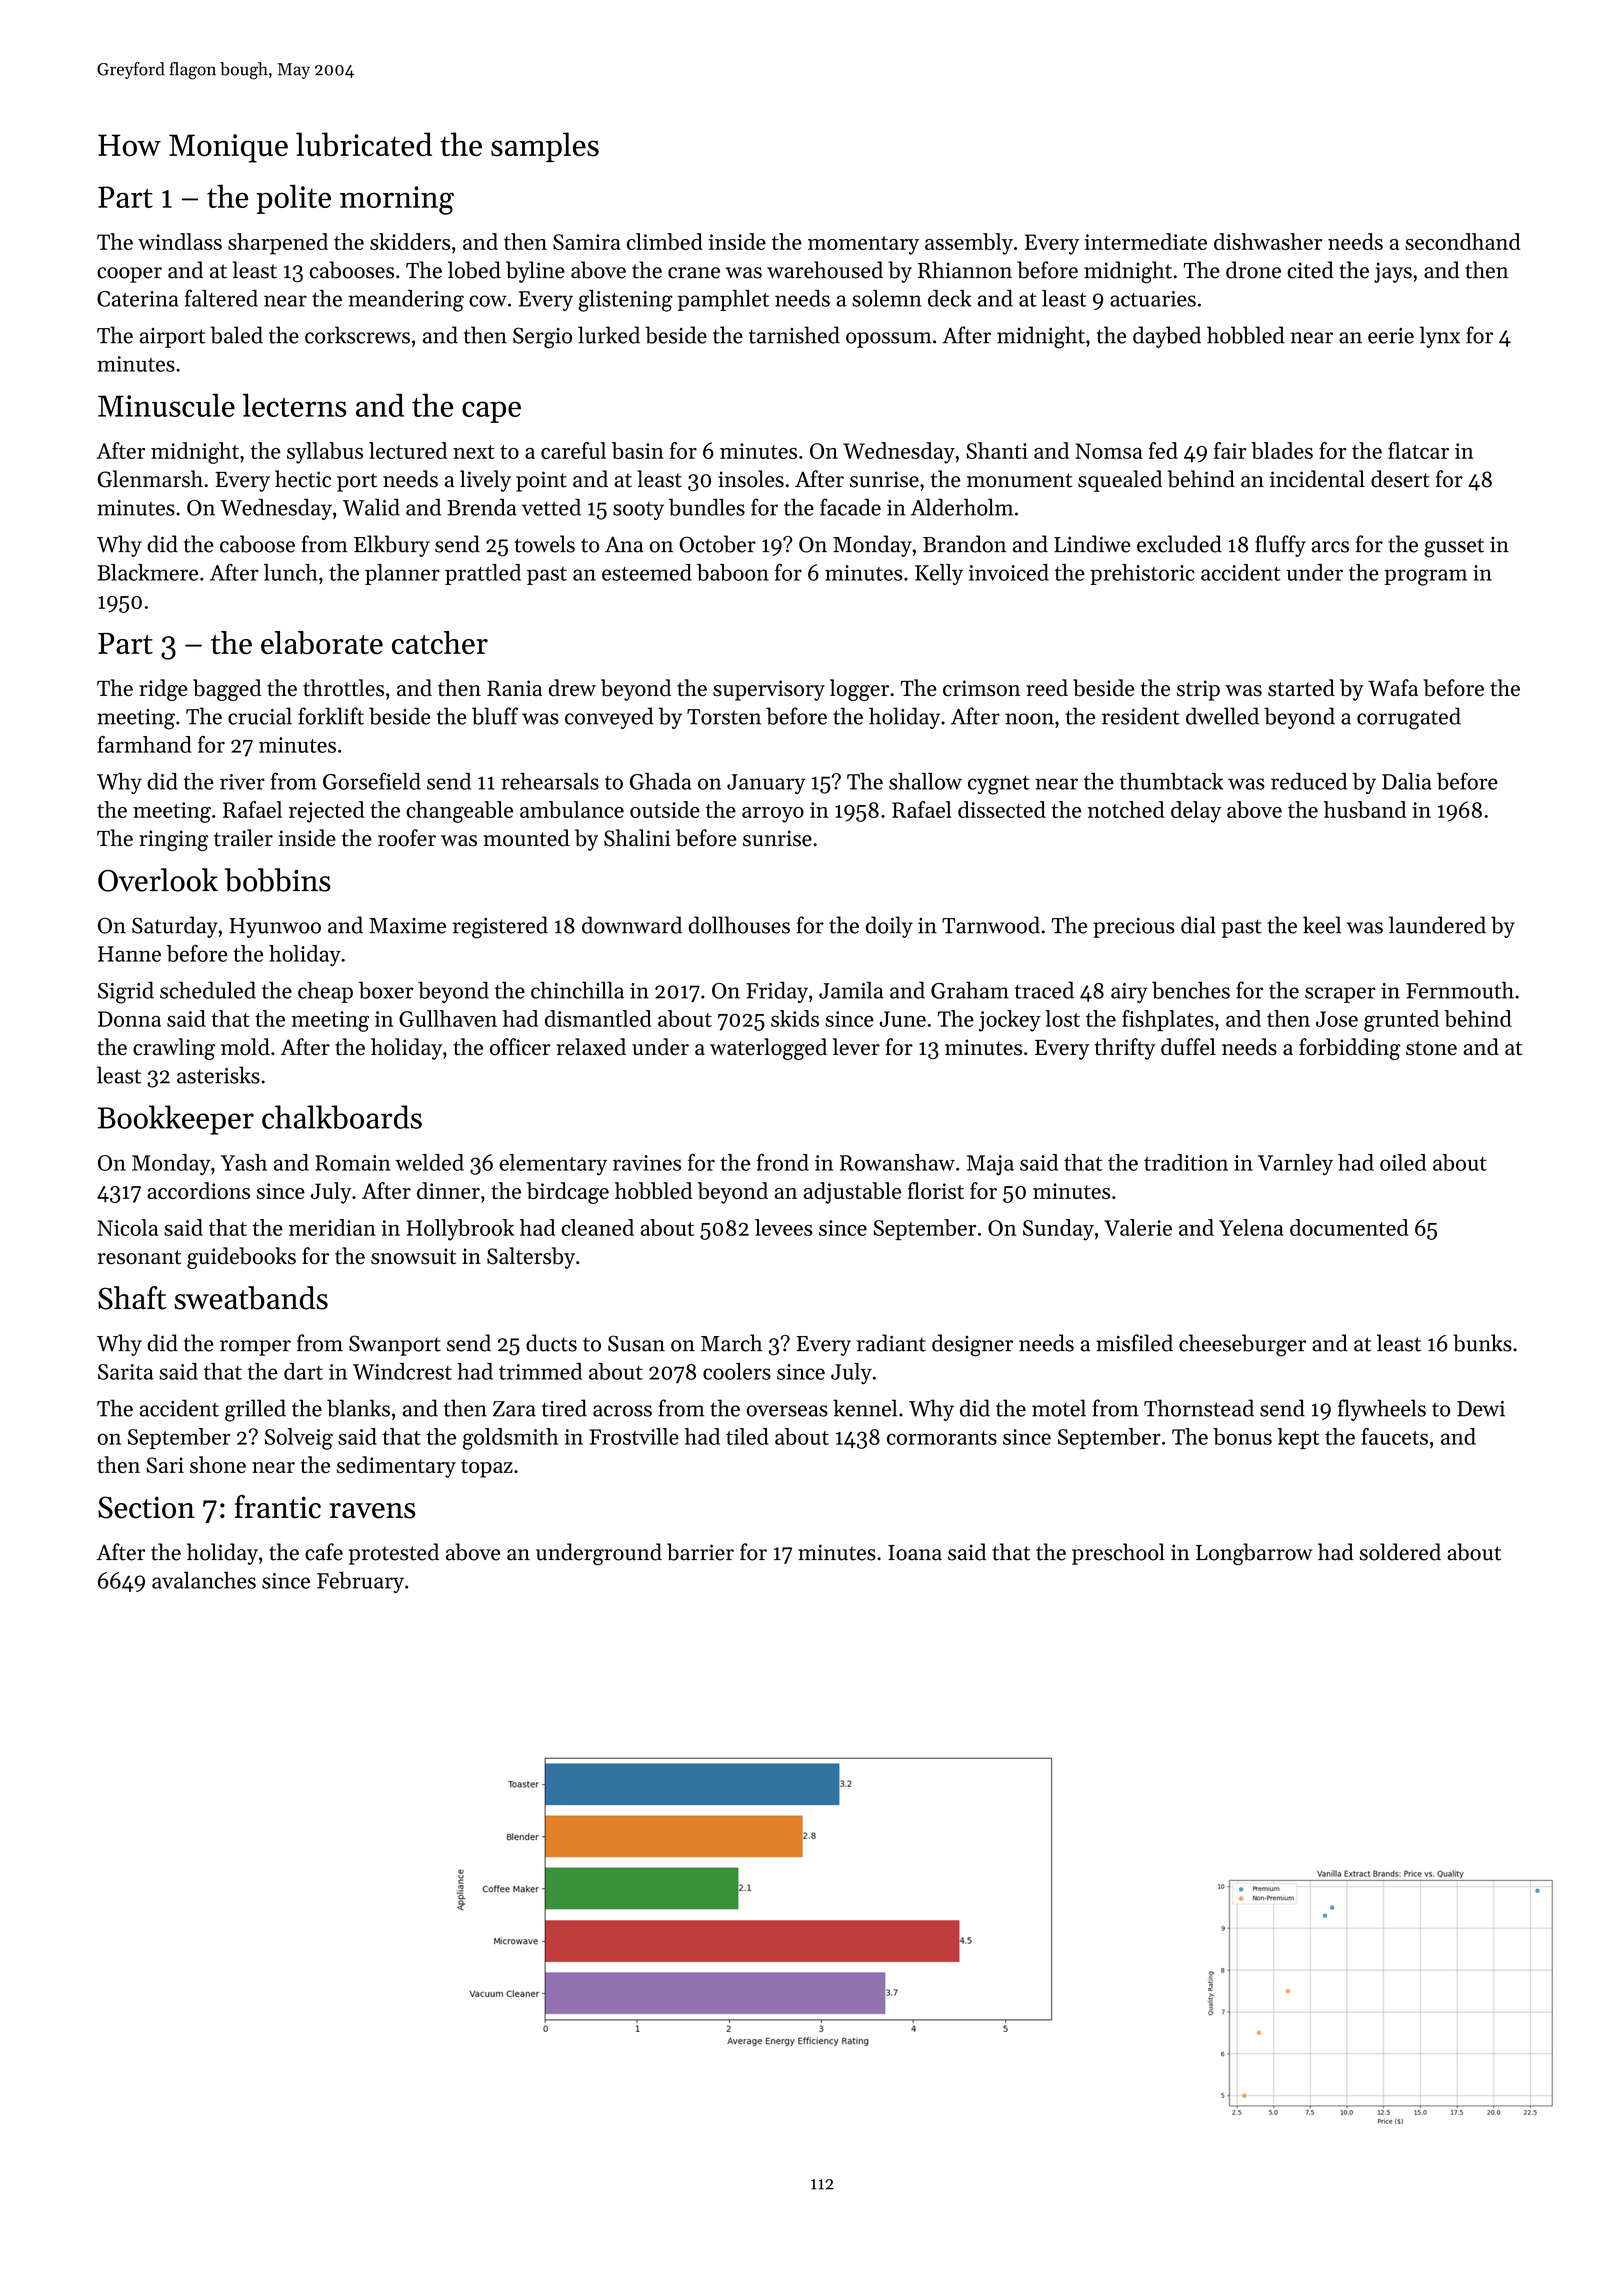 Image resolution: width=1620 pixels, height=2292 pixels. Describe the element at coordinates (146, 1507) in the document. I see `Section` at that location.
